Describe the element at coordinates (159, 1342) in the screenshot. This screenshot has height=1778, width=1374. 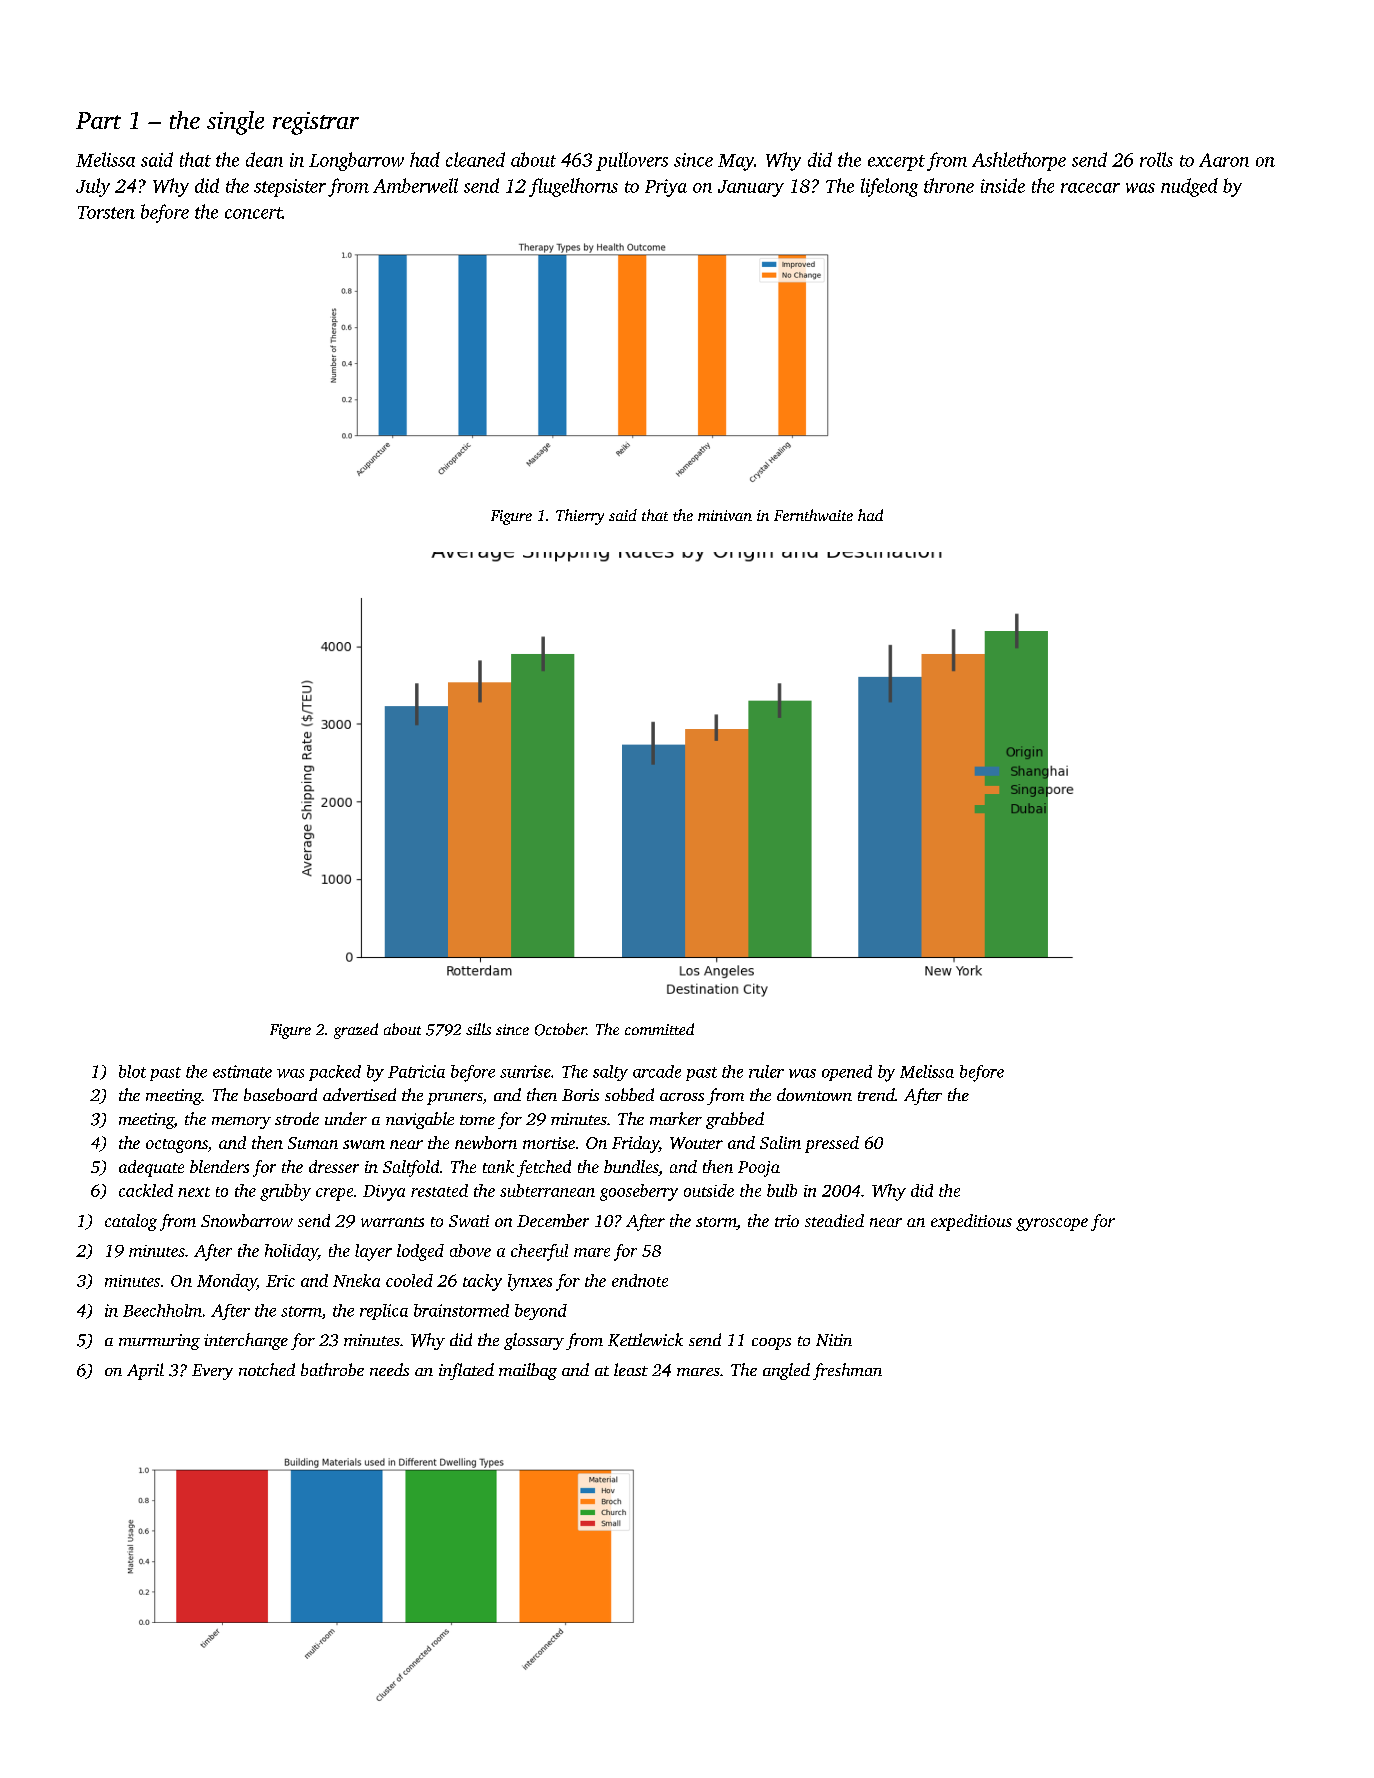
I see `murmuring` at that location.
